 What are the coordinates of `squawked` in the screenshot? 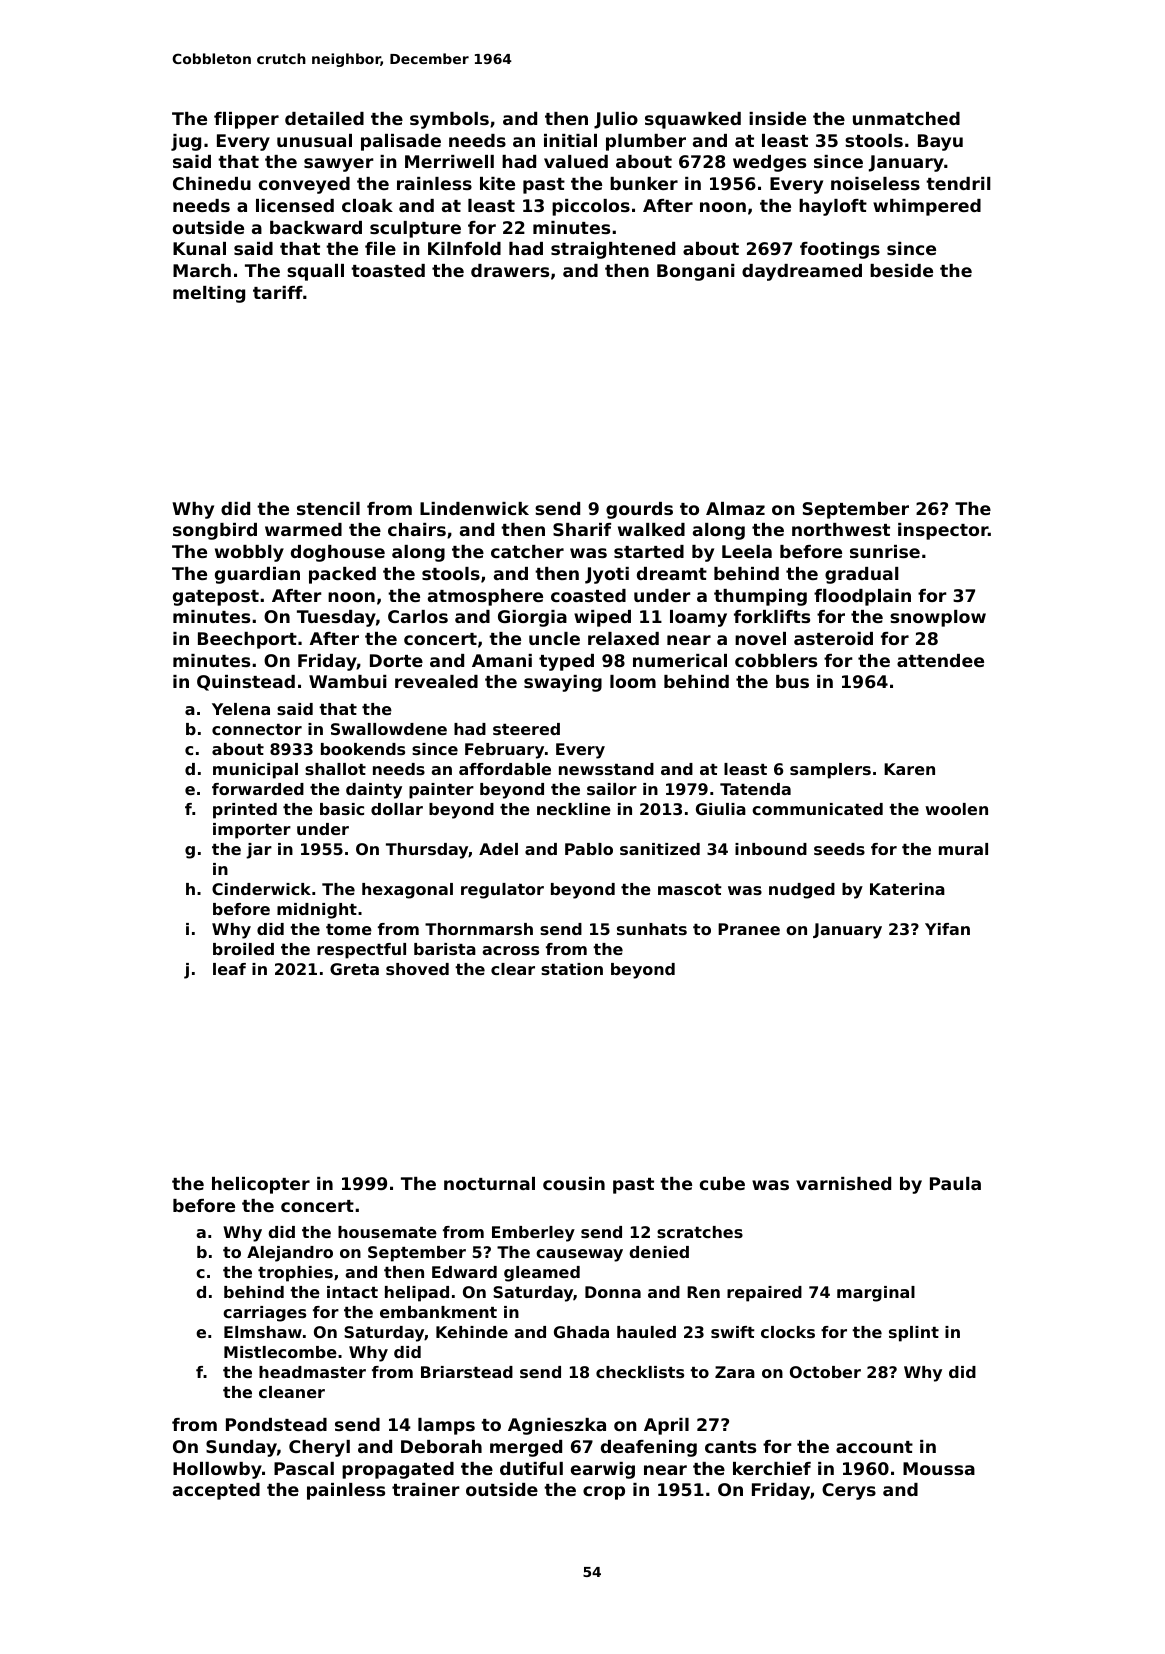 It's located at (693, 120).
